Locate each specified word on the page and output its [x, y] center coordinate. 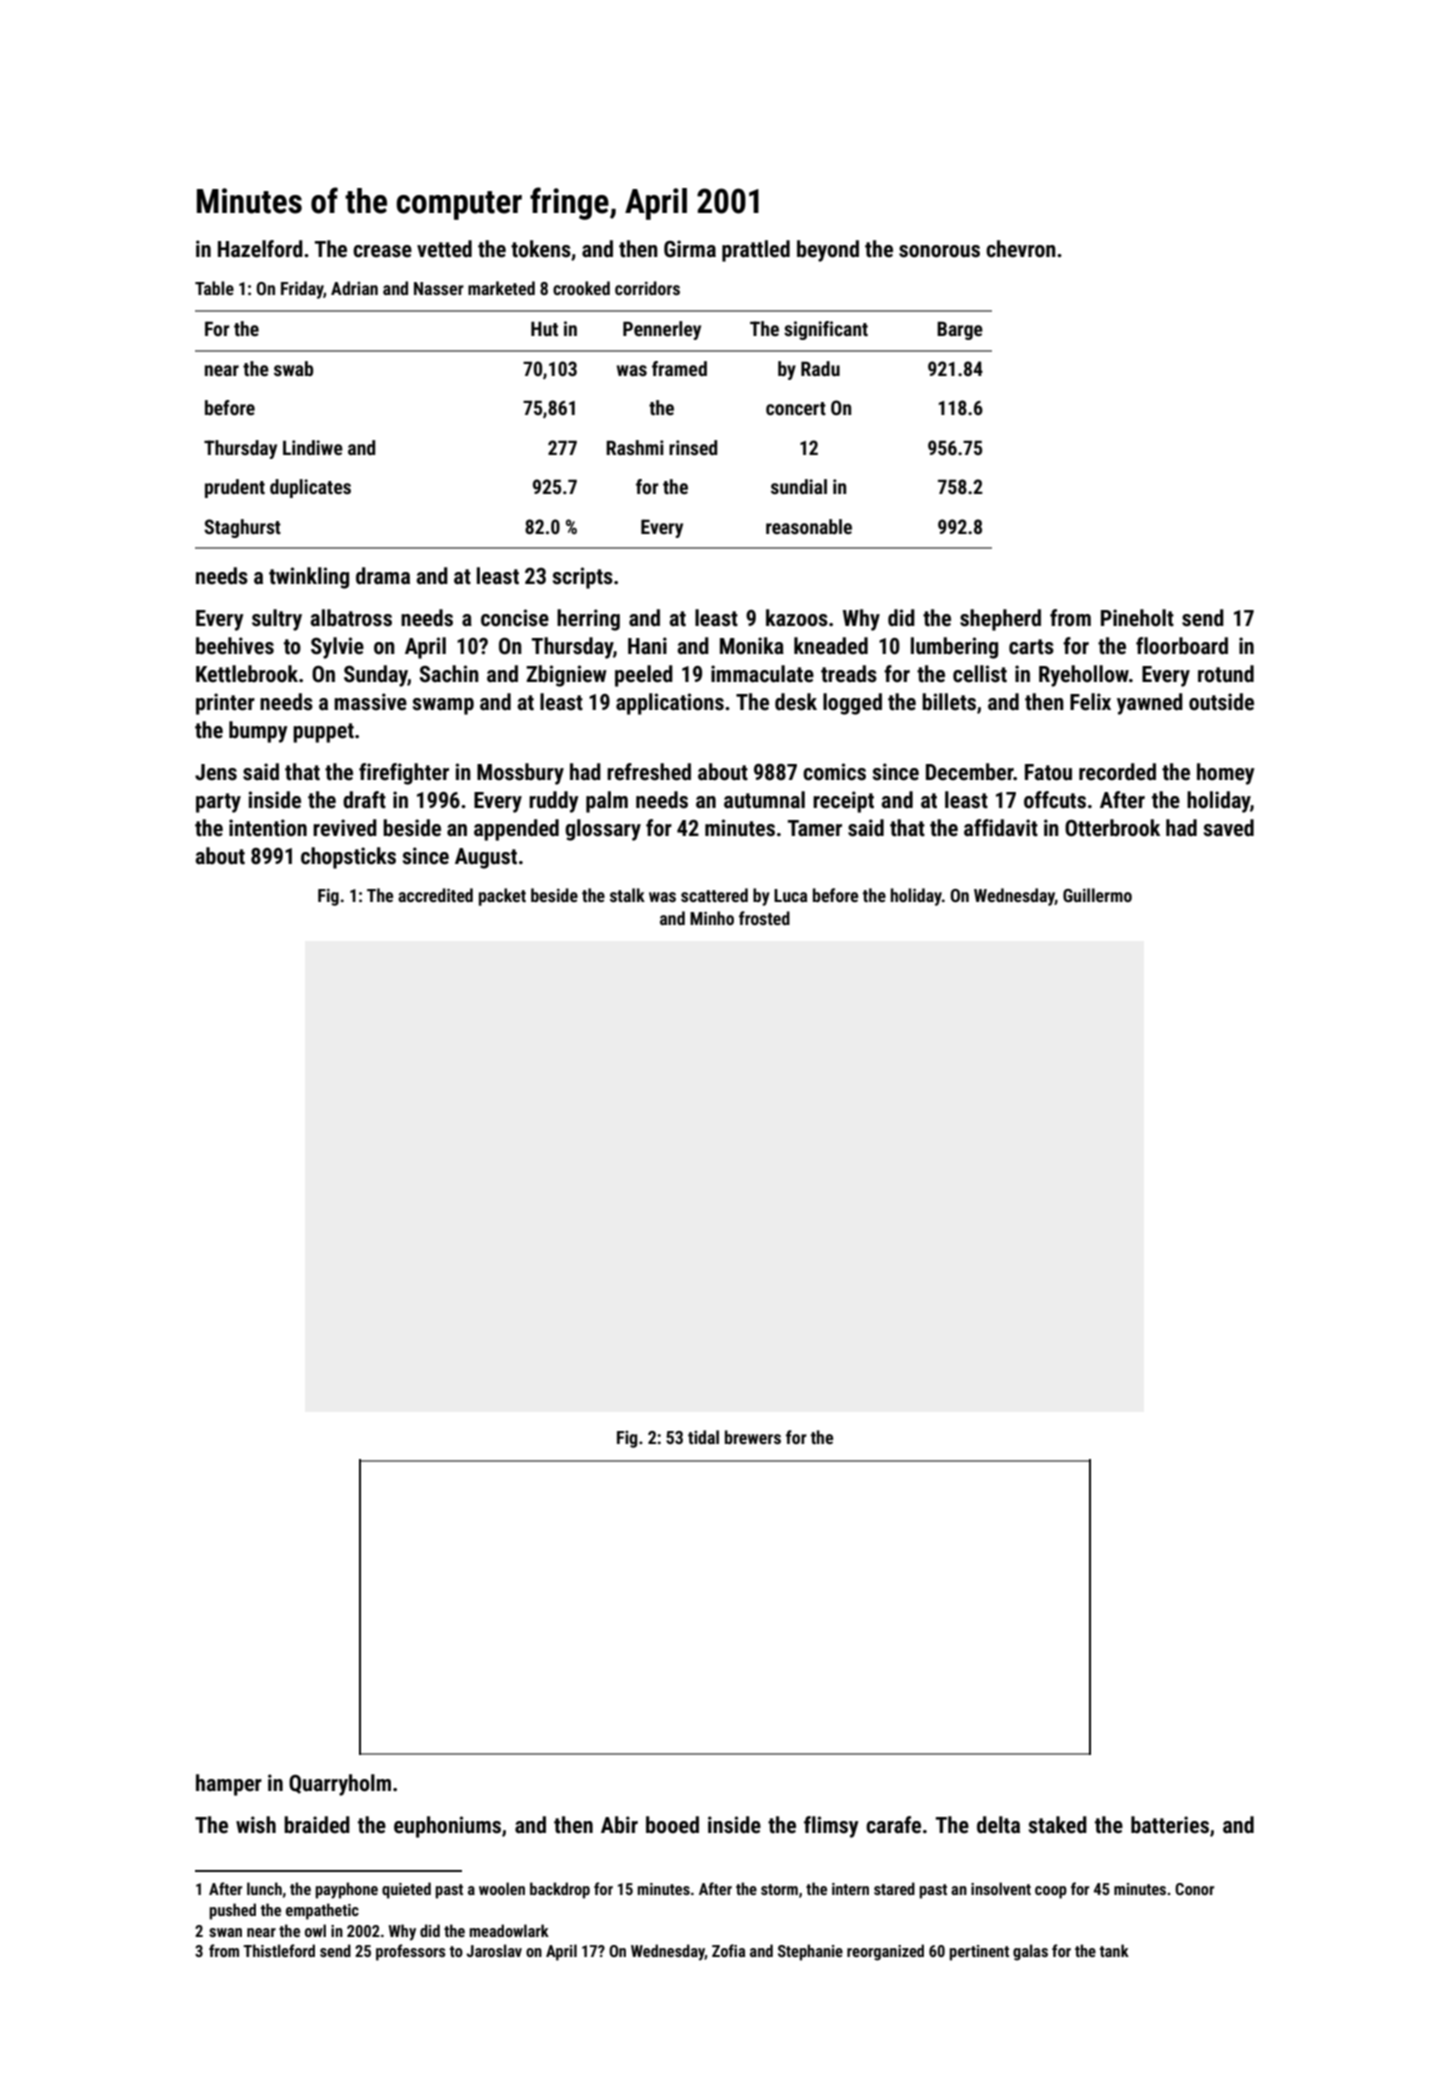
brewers [753, 1437]
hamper [229, 1785]
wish [256, 1825]
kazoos [797, 618]
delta [998, 1825]
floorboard [1182, 646]
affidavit [1001, 828]
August [486, 858]
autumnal [764, 800]
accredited [435, 895]
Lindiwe [313, 447]
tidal [703, 1437]
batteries [1170, 1825]
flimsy [831, 1827]
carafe [893, 1825]
